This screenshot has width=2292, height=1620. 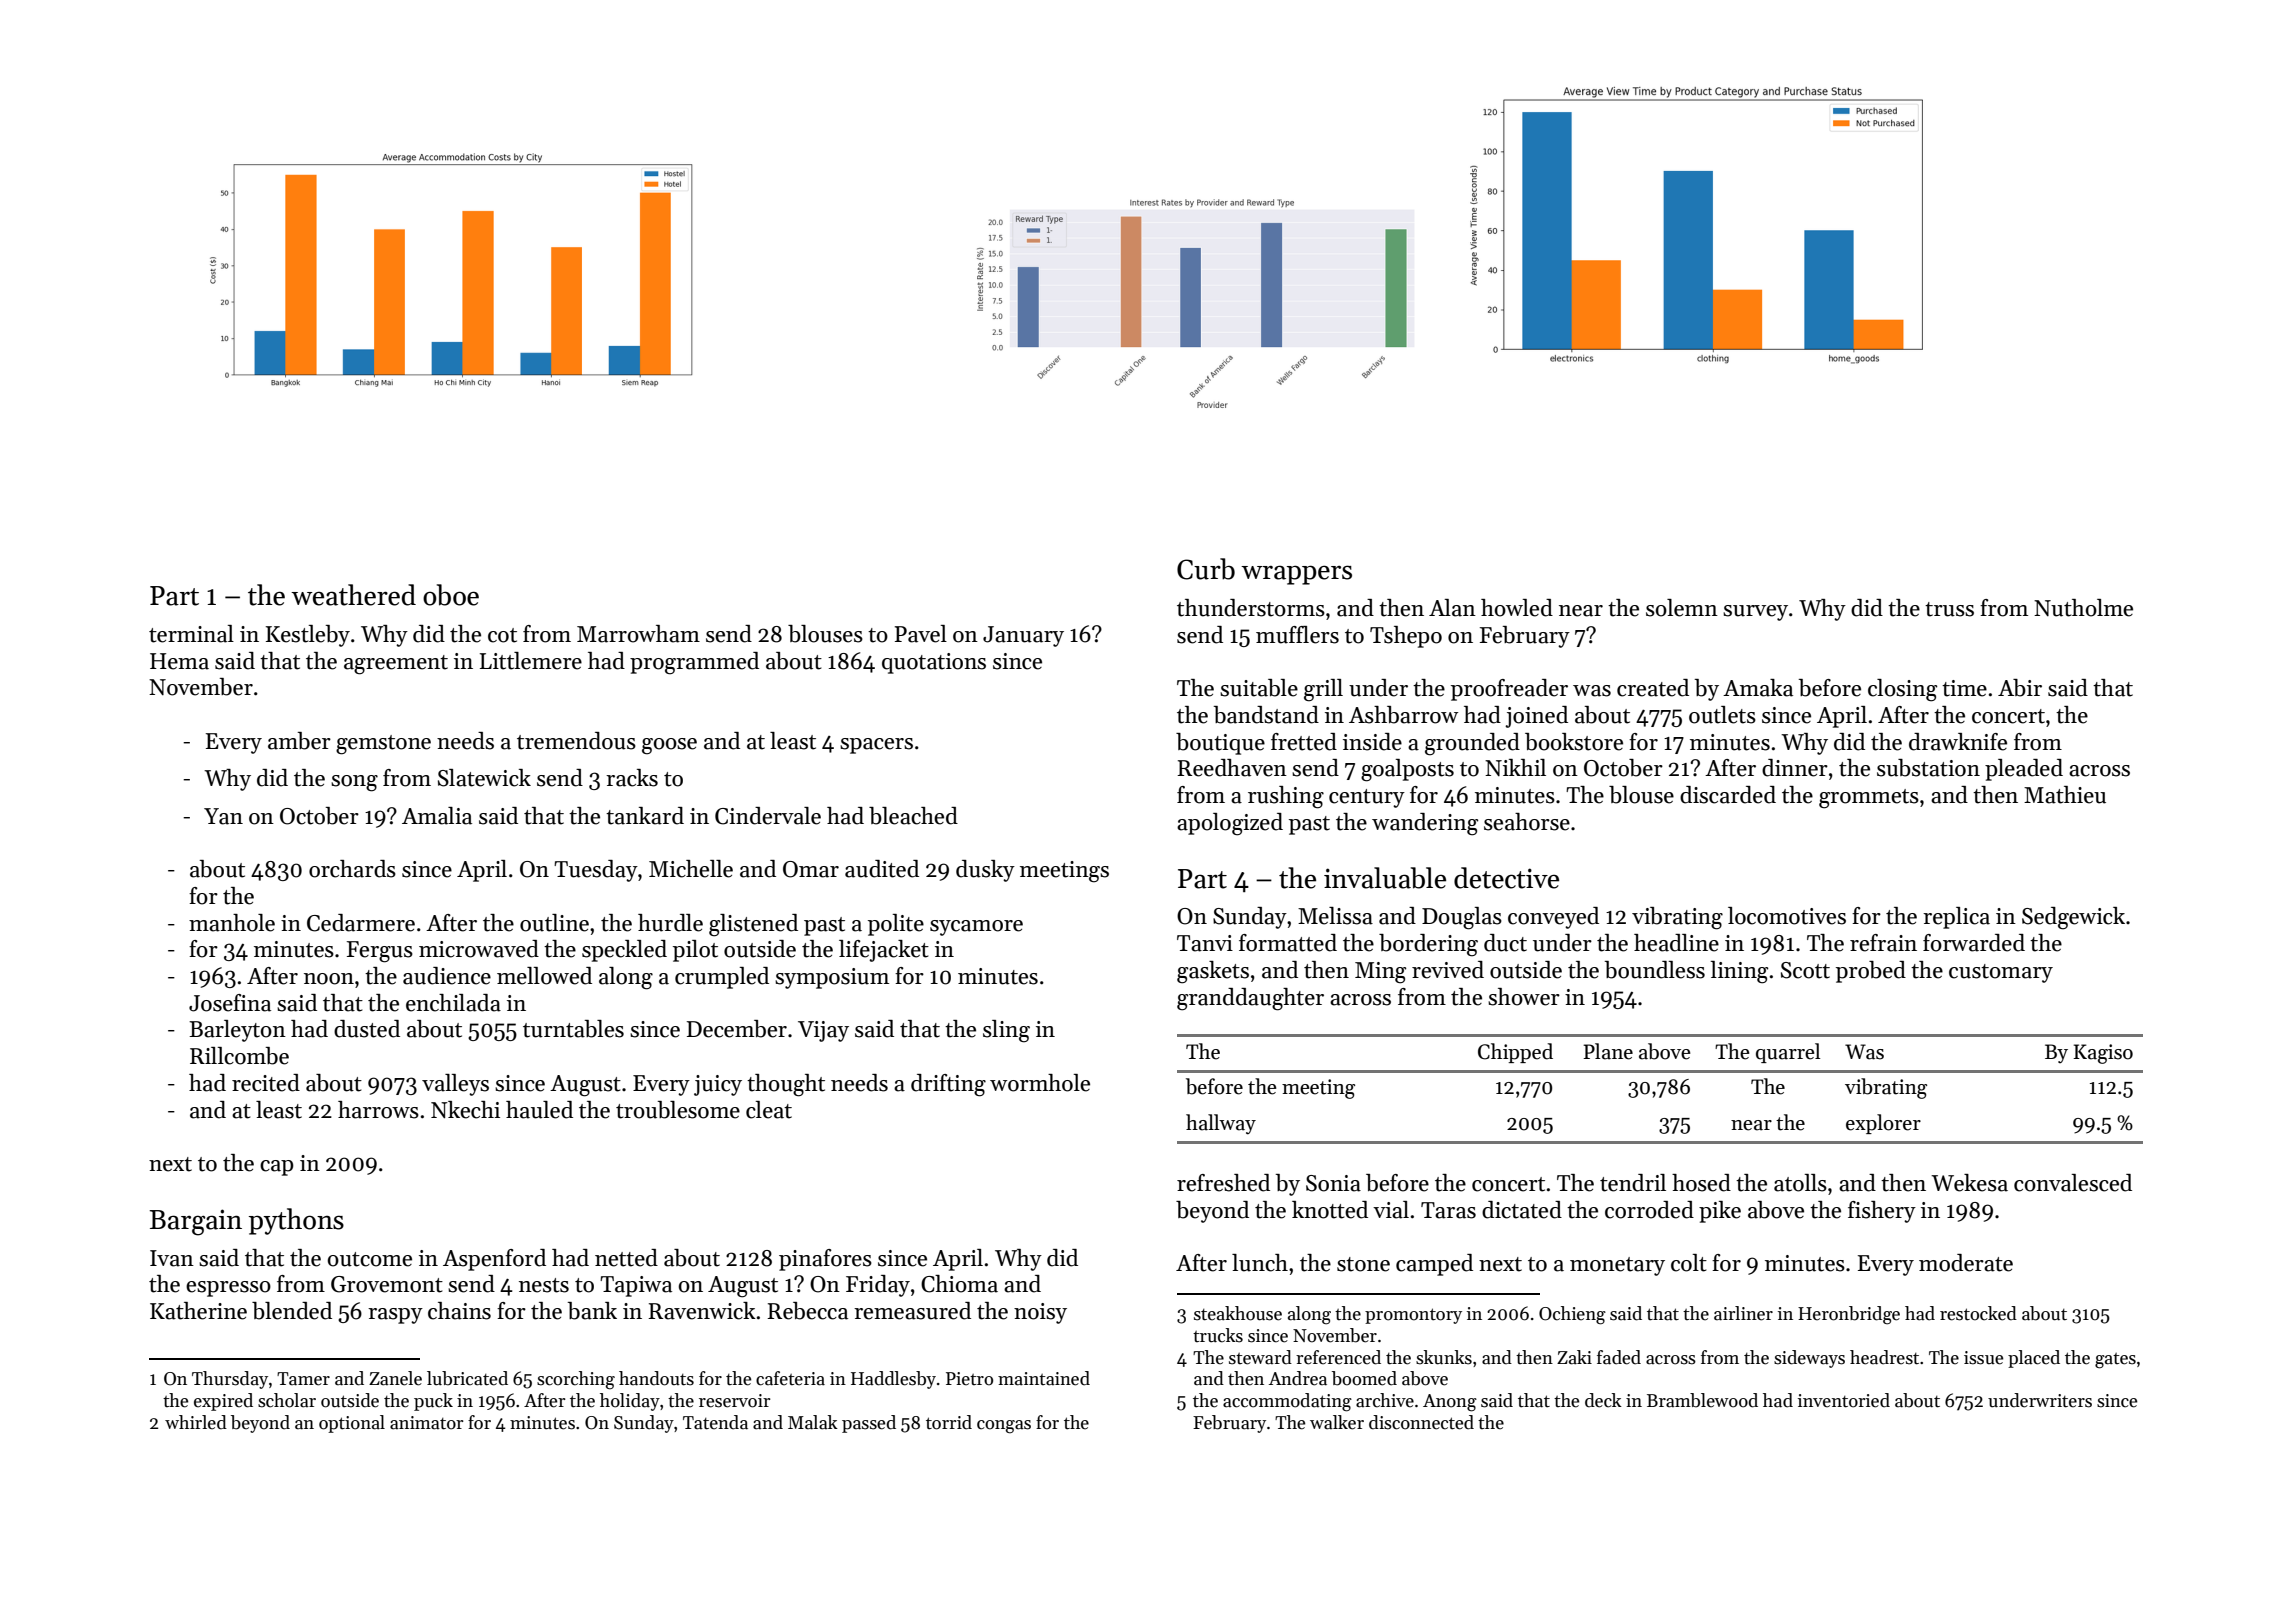 What do you see at coordinates (303, 1379) in the screenshot?
I see `Tamer` at bounding box center [303, 1379].
